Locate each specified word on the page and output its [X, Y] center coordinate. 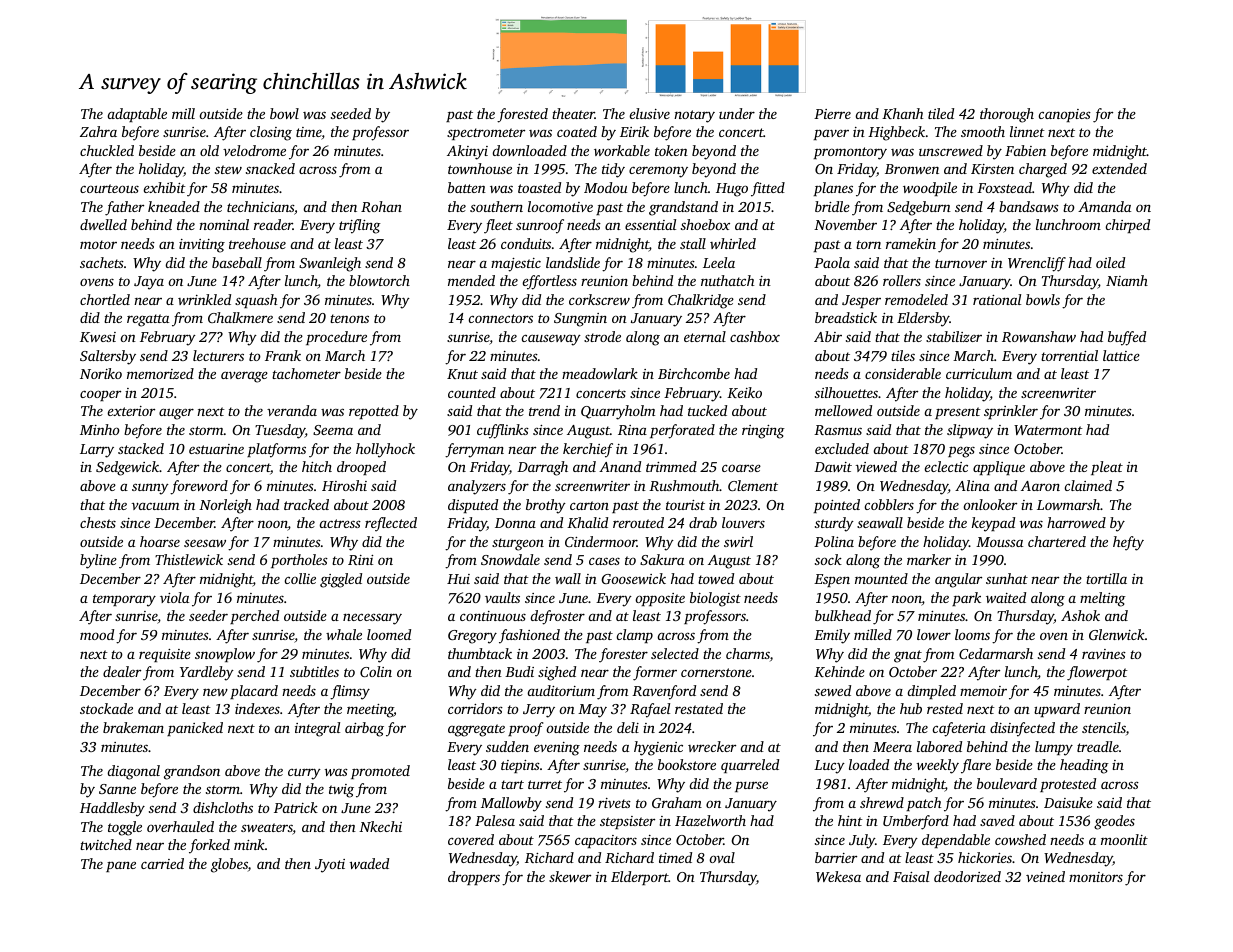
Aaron [1040, 486]
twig [341, 791]
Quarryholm [618, 412]
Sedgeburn [919, 208]
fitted [768, 189]
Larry [97, 451]
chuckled [107, 150]
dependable [956, 841]
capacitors [606, 841]
